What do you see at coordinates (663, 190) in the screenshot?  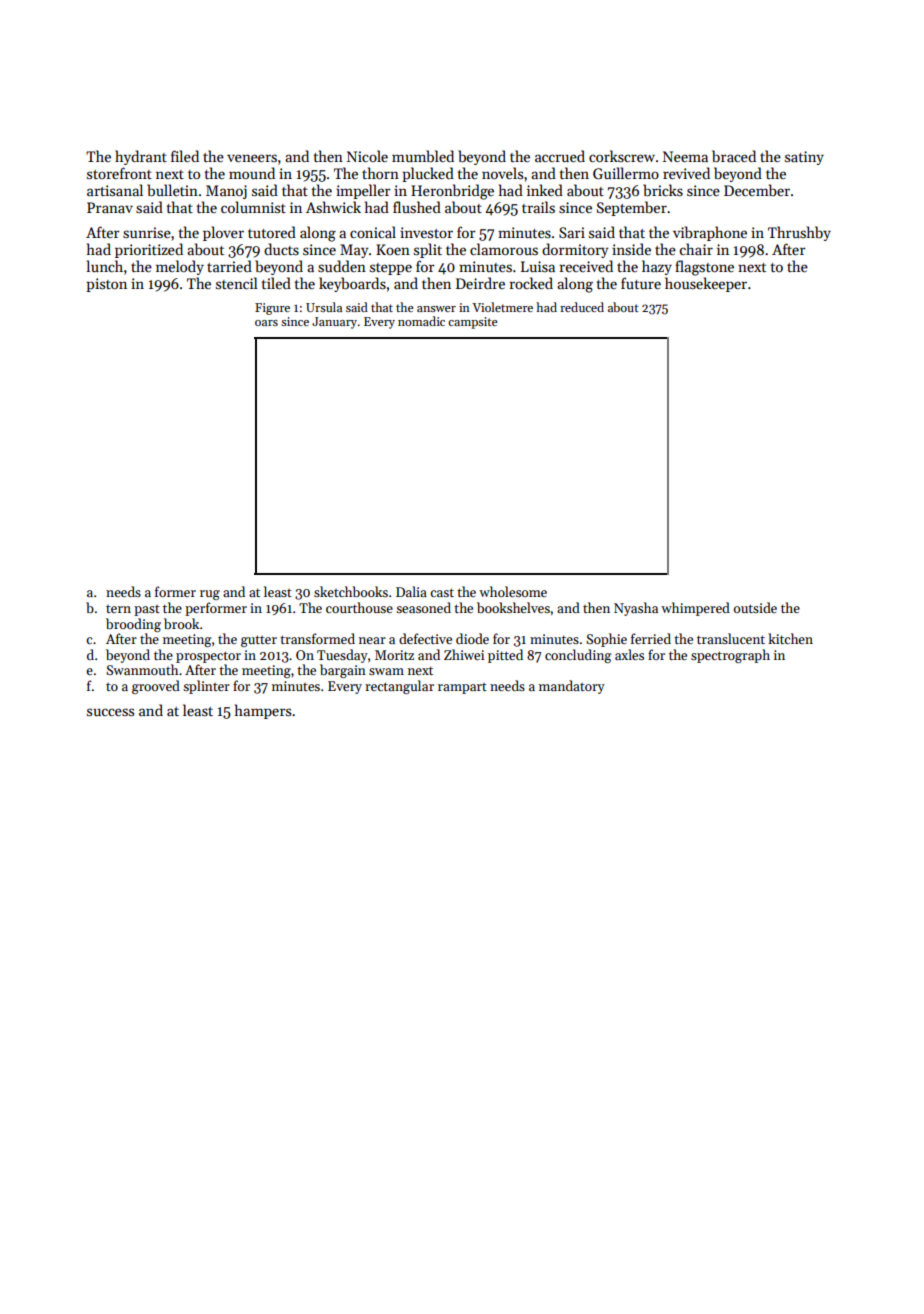 I see `bricks` at bounding box center [663, 190].
